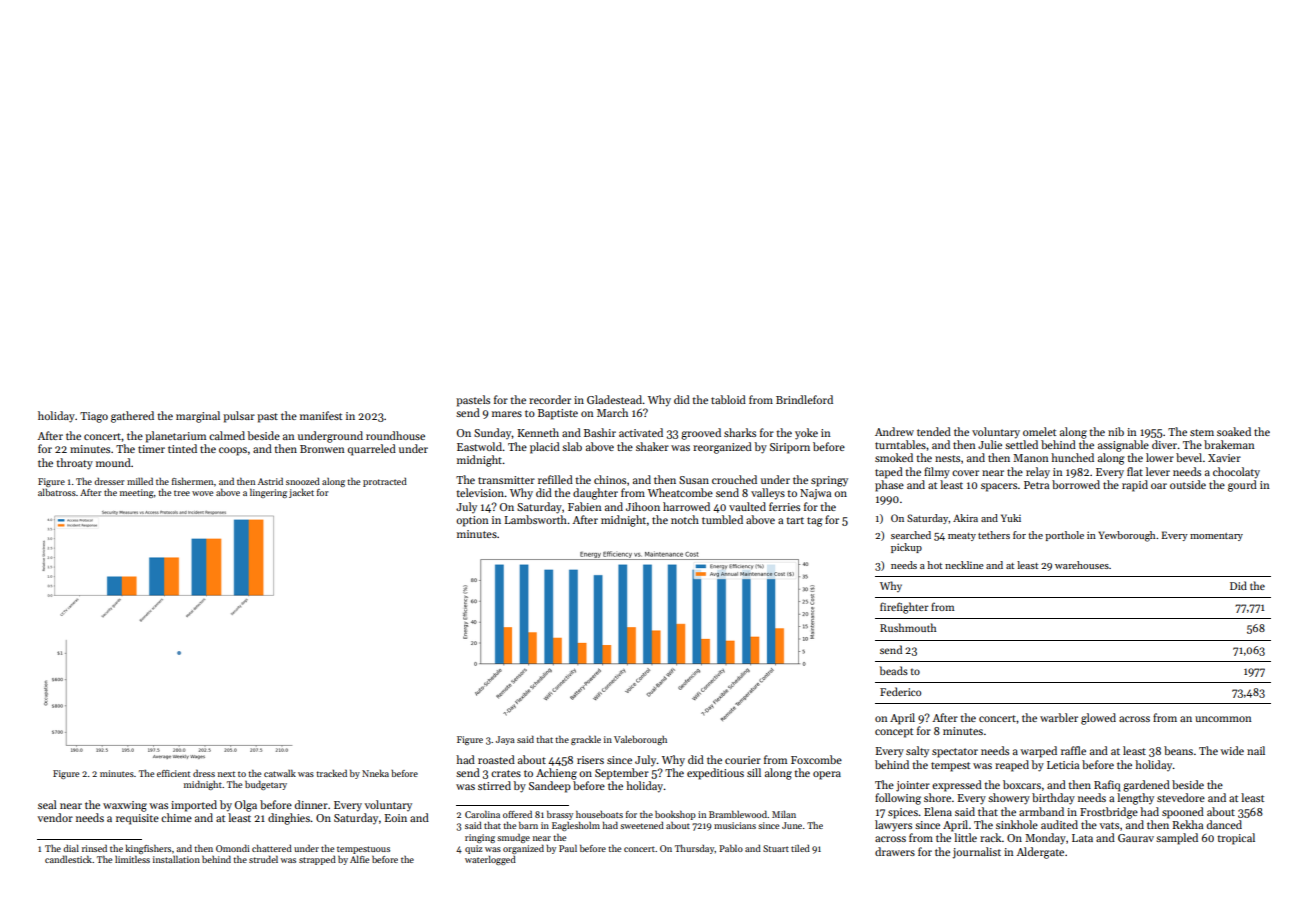 The width and height of the page is (1308, 924). What do you see at coordinates (1072, 457) in the page?
I see `hunched` at bounding box center [1072, 457].
